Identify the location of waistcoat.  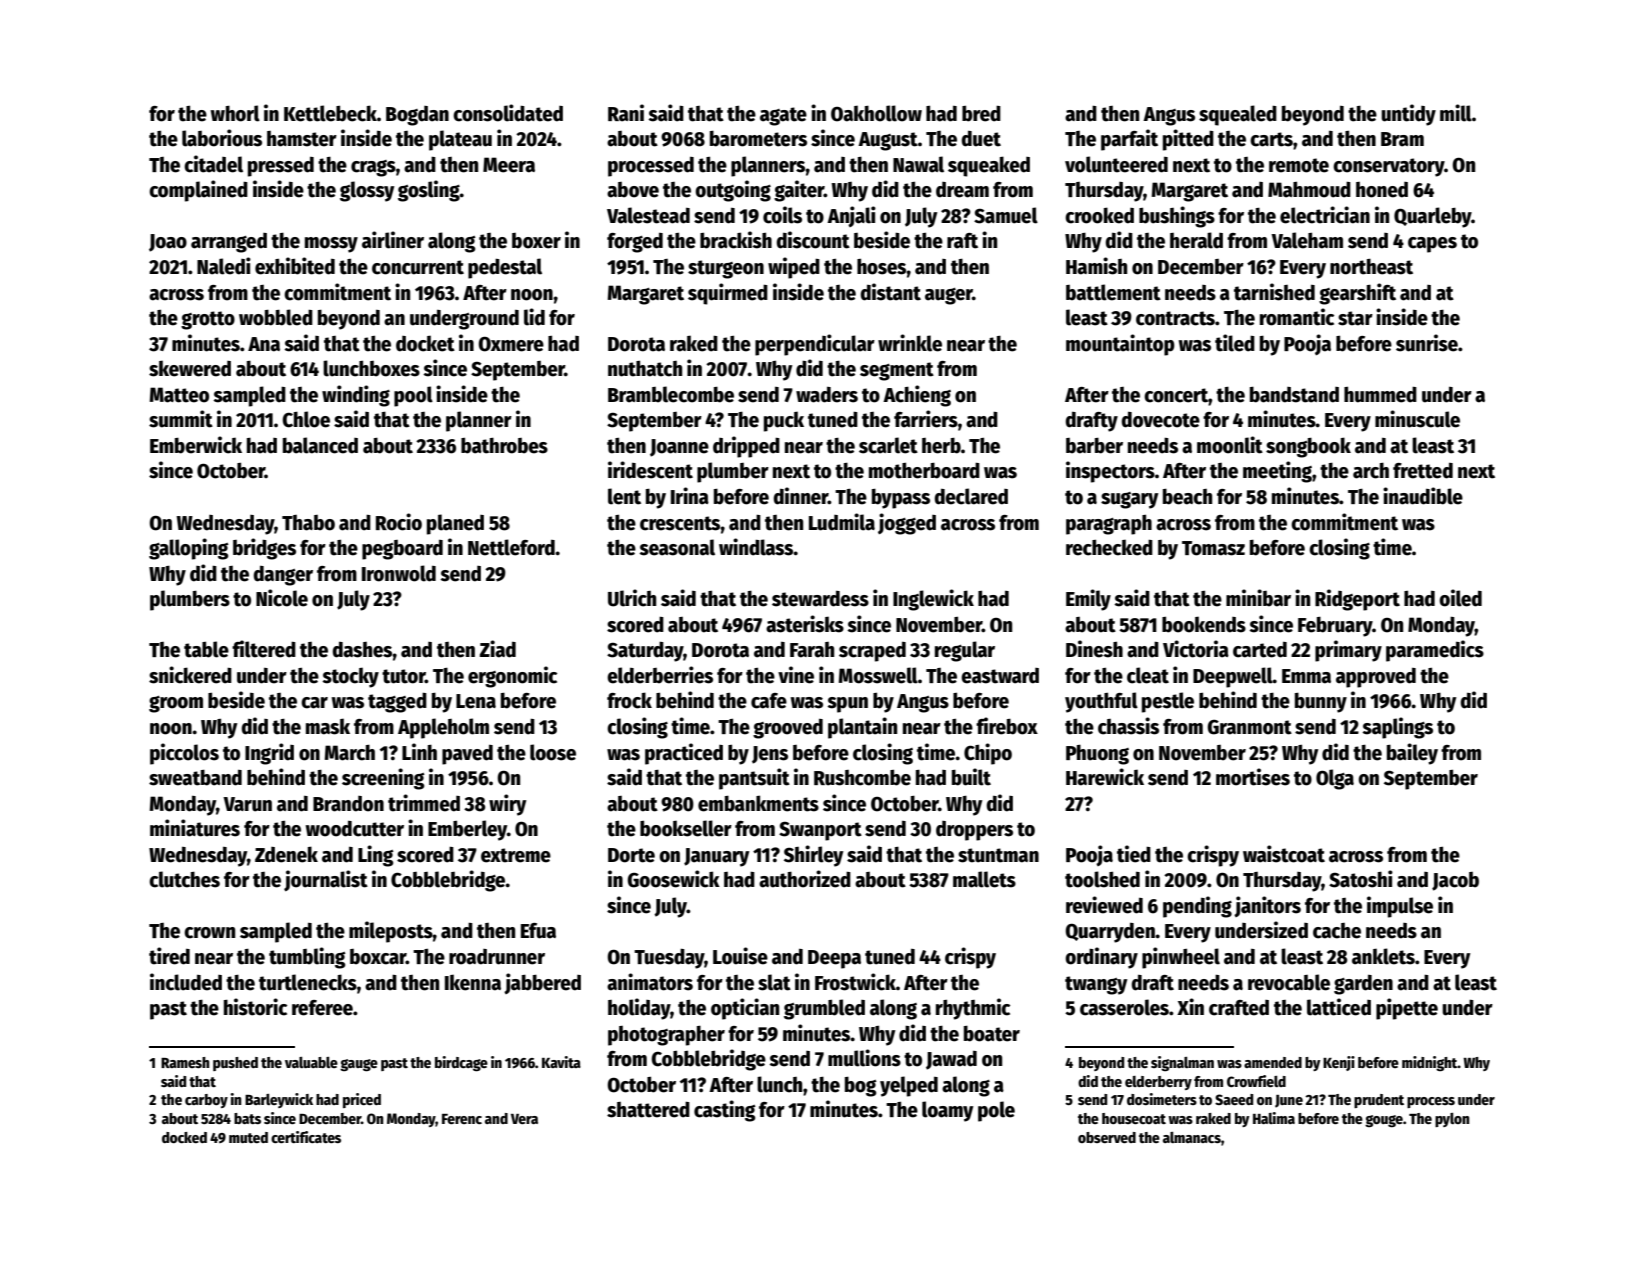
(1284, 854).
